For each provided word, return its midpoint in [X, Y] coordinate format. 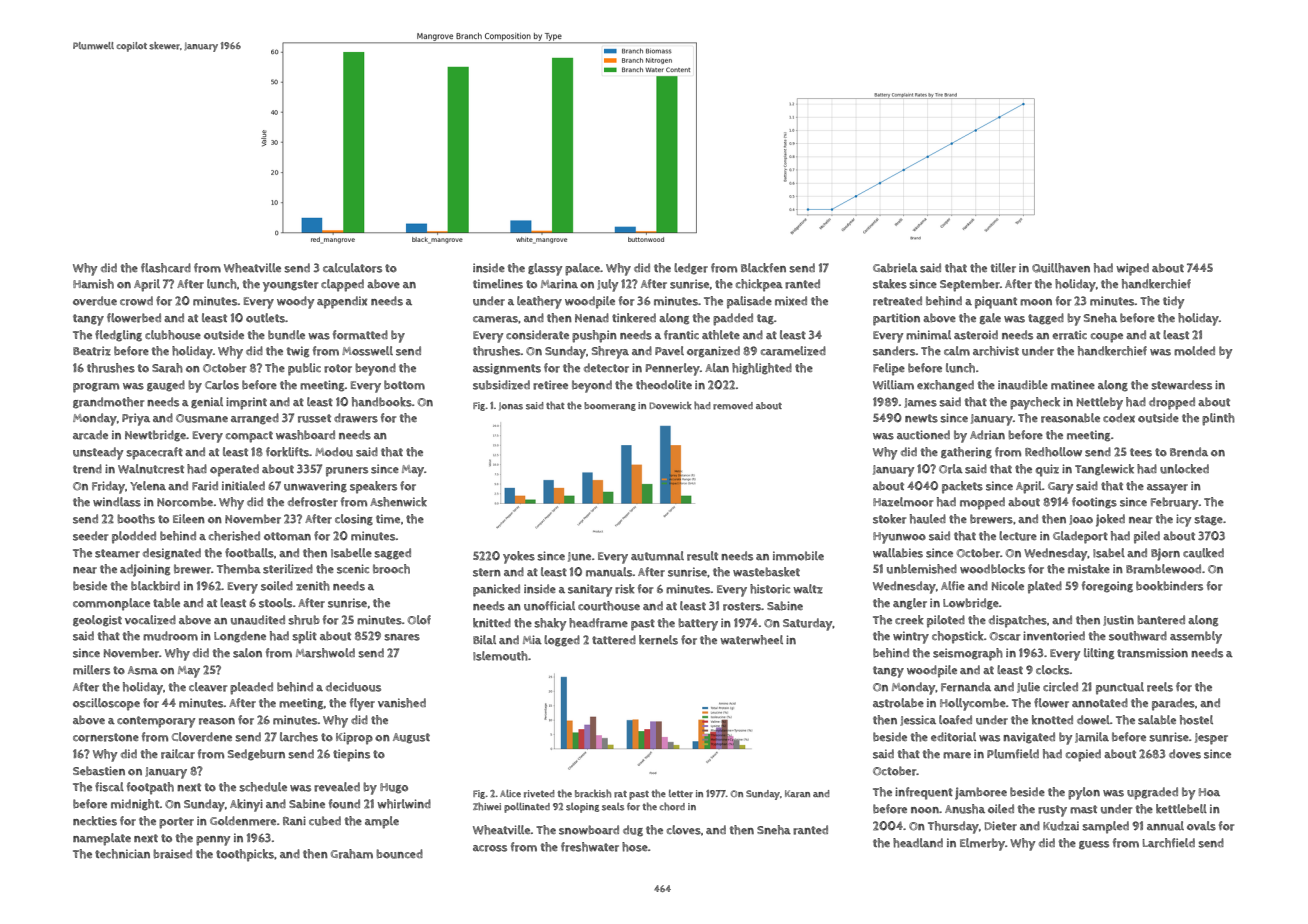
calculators [352, 268]
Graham [352, 854]
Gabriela [895, 268]
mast [1083, 809]
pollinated [527, 808]
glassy [545, 269]
